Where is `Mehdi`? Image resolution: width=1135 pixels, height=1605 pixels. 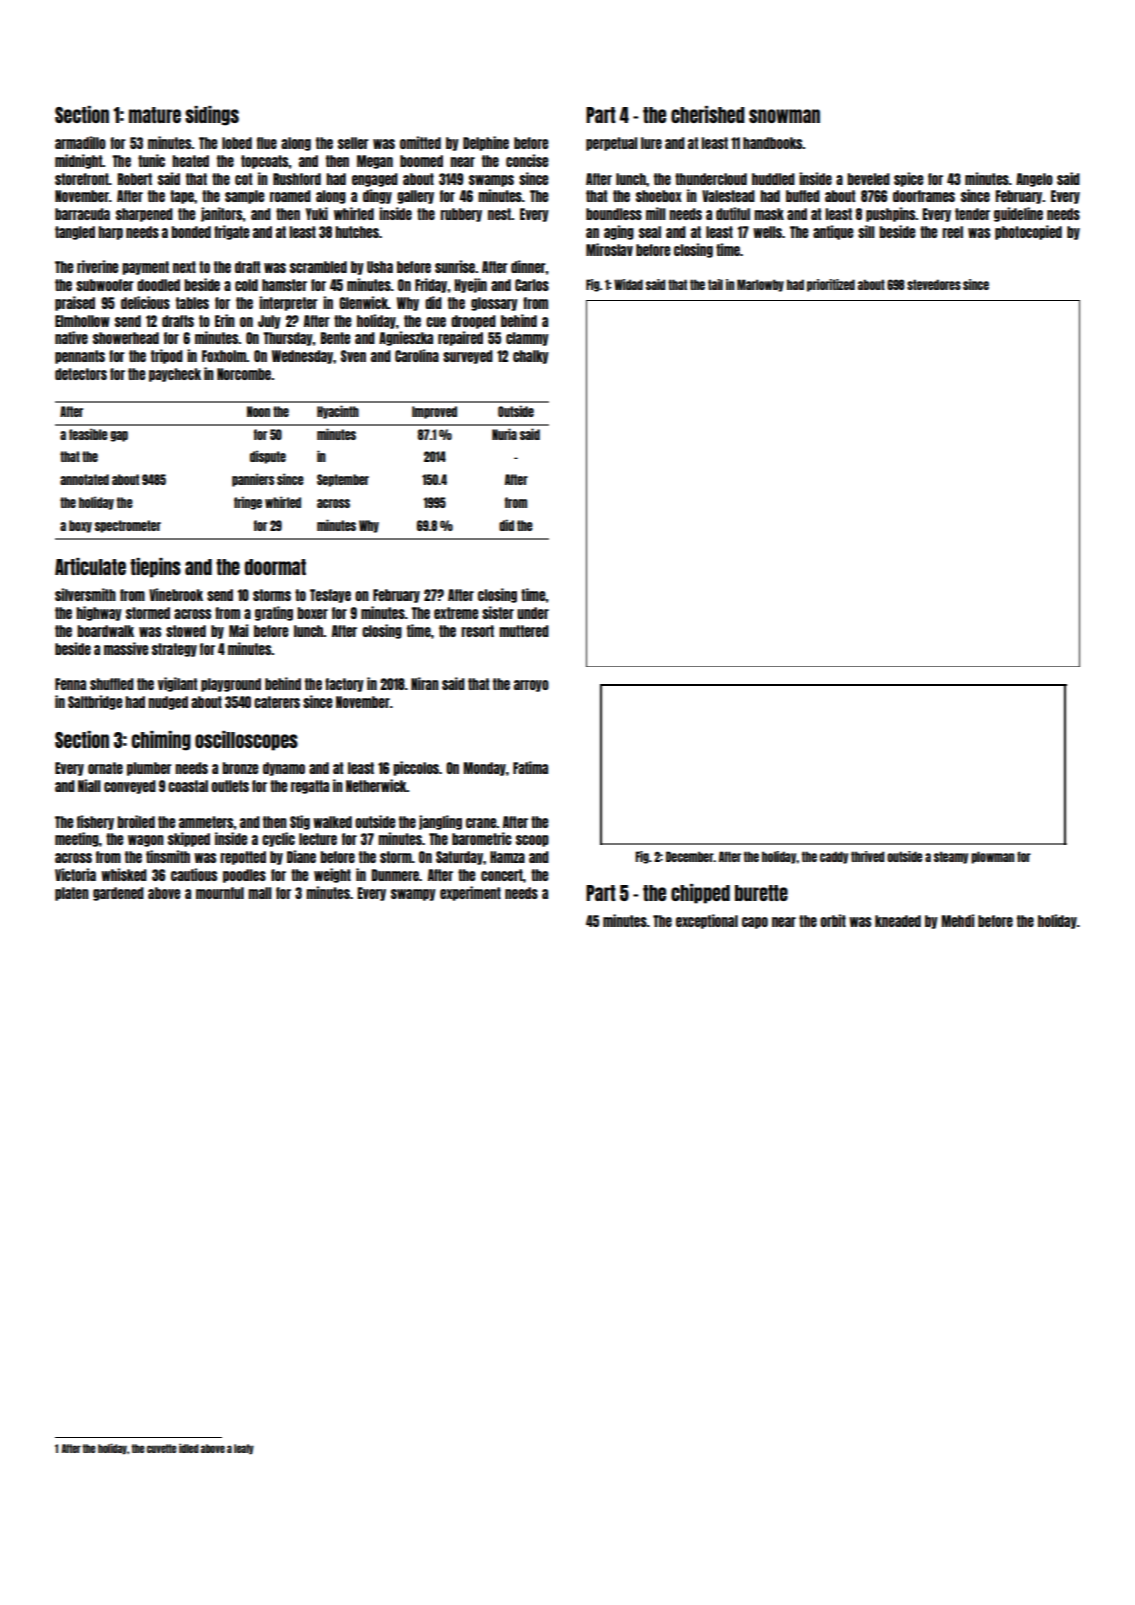
Mehdi is located at coordinates (958, 920).
